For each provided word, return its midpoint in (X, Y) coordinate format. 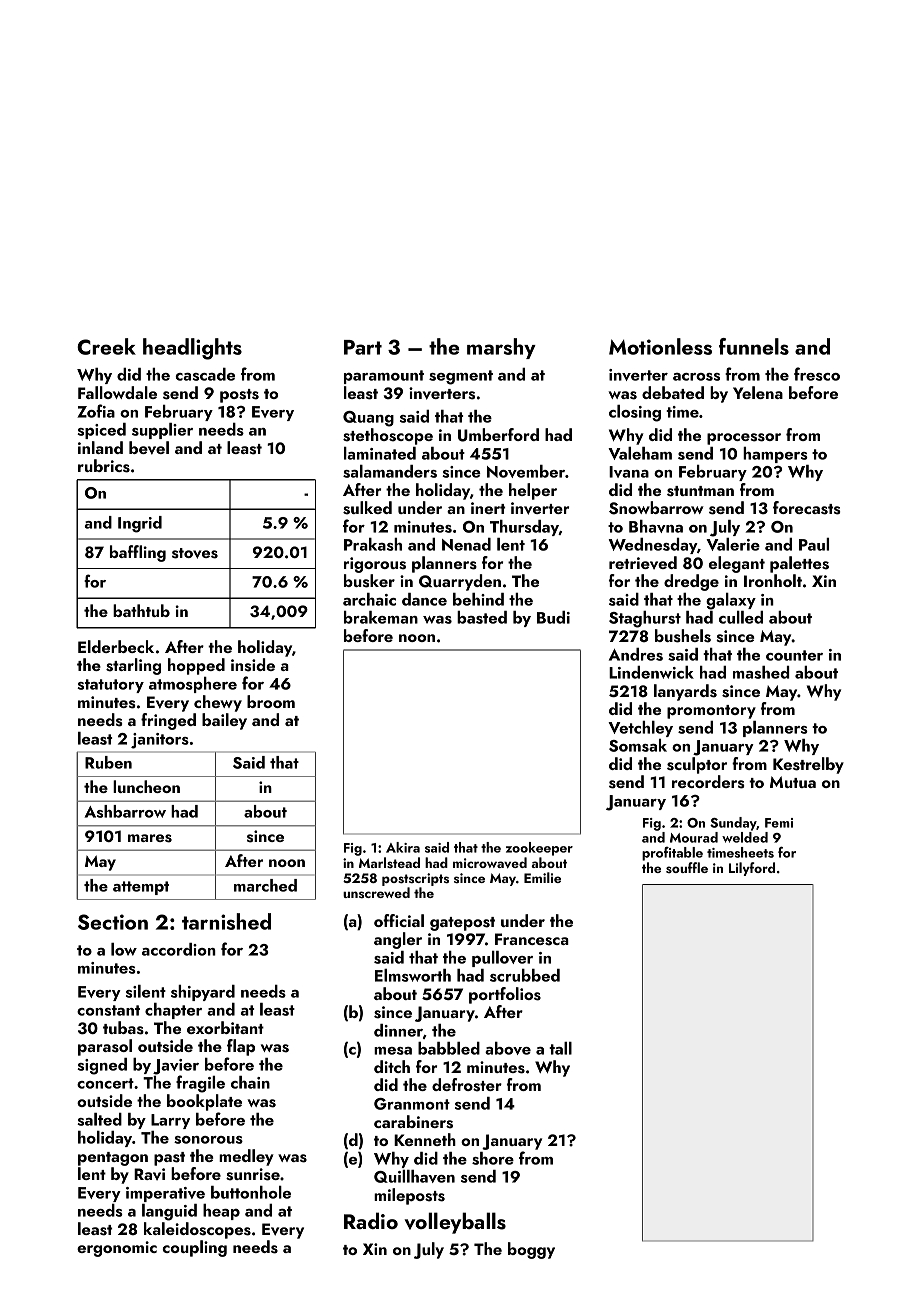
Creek (106, 346)
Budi (553, 617)
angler (398, 940)
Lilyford (752, 869)
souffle (687, 867)
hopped (196, 666)
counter (794, 655)
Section (113, 922)
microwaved (490, 862)
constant (108, 1010)
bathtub (141, 610)
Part (363, 347)
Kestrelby (808, 765)
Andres (636, 654)
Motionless (660, 346)
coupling (195, 1248)
